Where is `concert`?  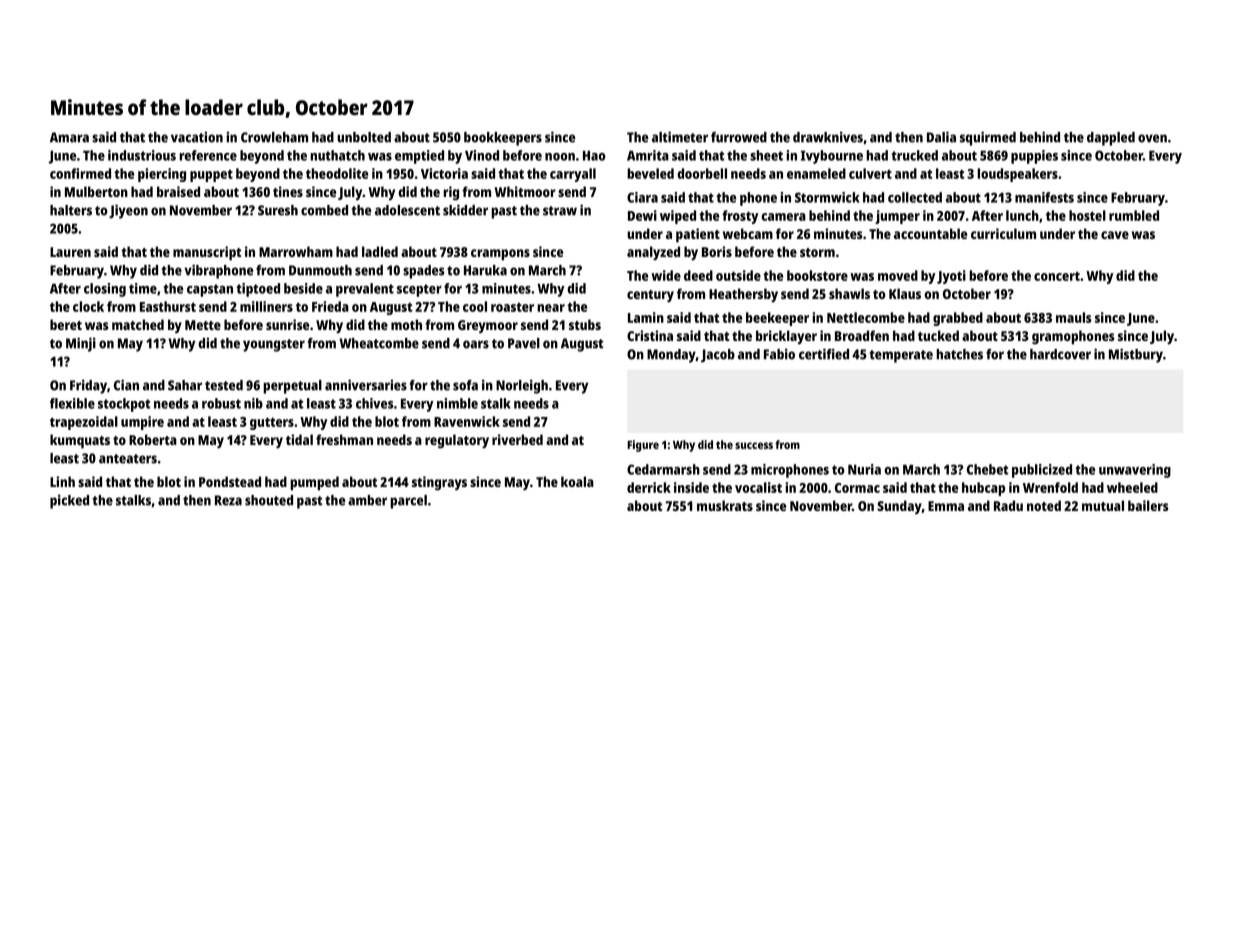 concert is located at coordinates (1057, 276).
